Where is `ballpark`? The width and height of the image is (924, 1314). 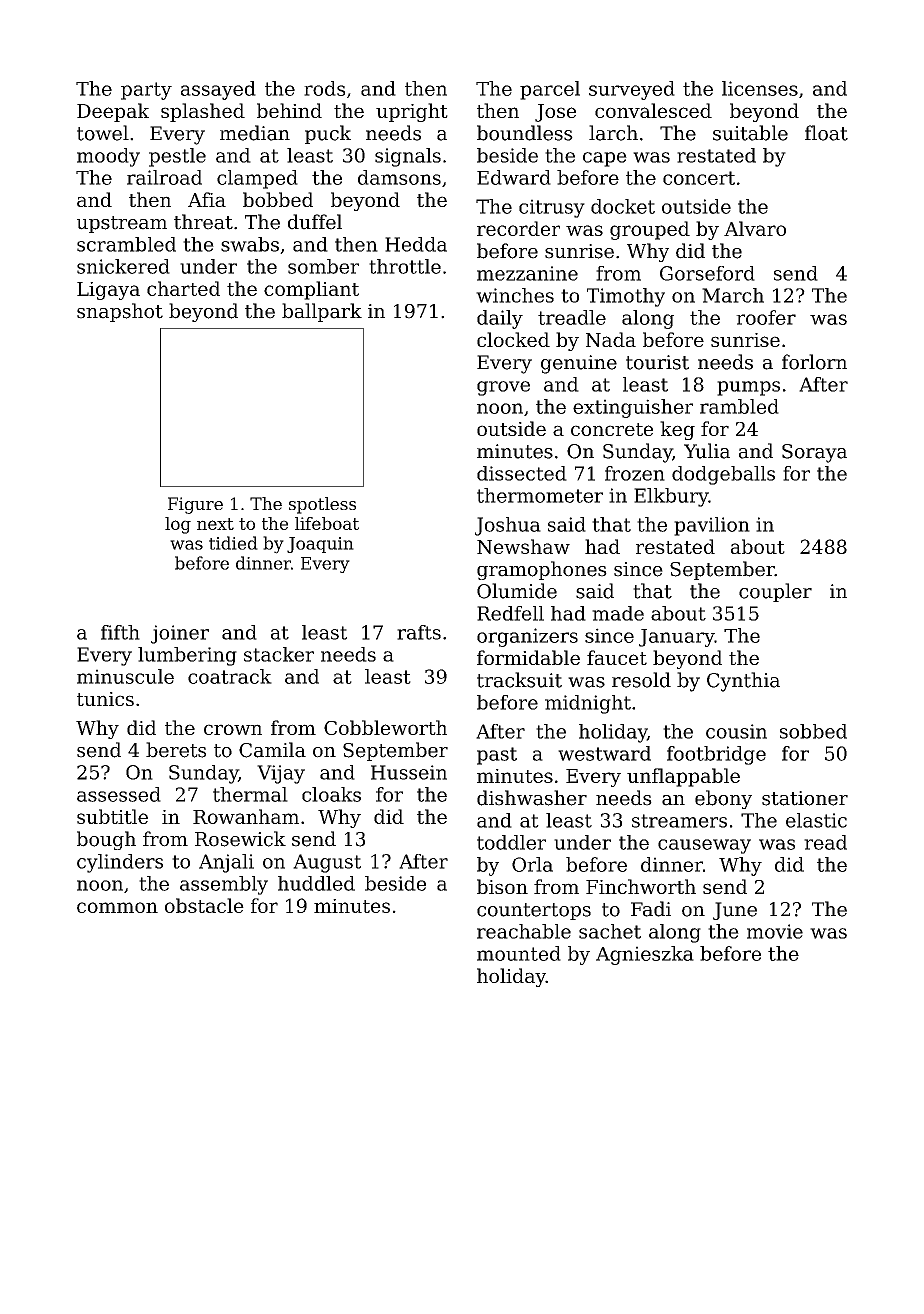 ballpark is located at coordinates (322, 312).
